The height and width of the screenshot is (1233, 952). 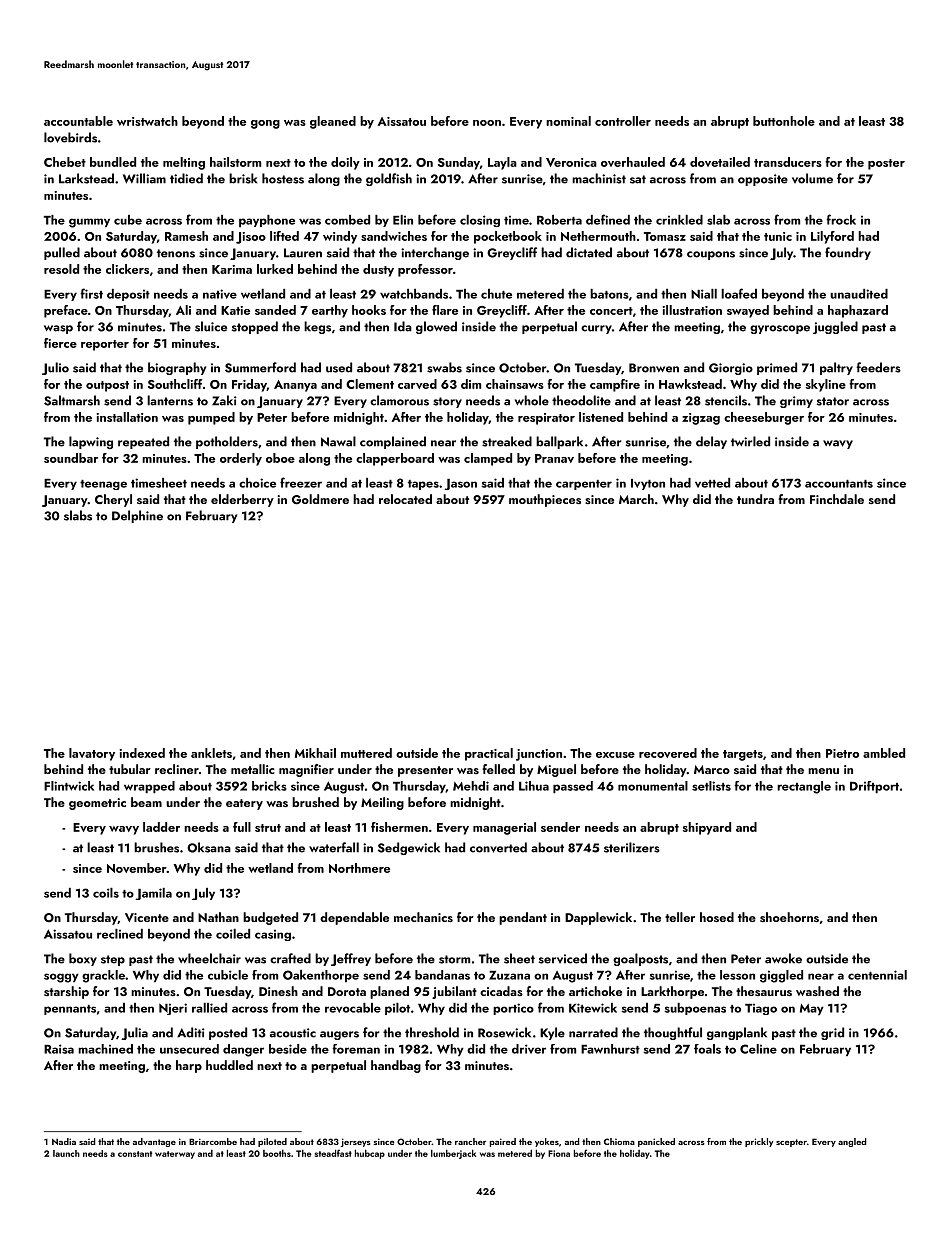 What do you see at coordinates (874, 787) in the screenshot?
I see `Driftport` at bounding box center [874, 787].
